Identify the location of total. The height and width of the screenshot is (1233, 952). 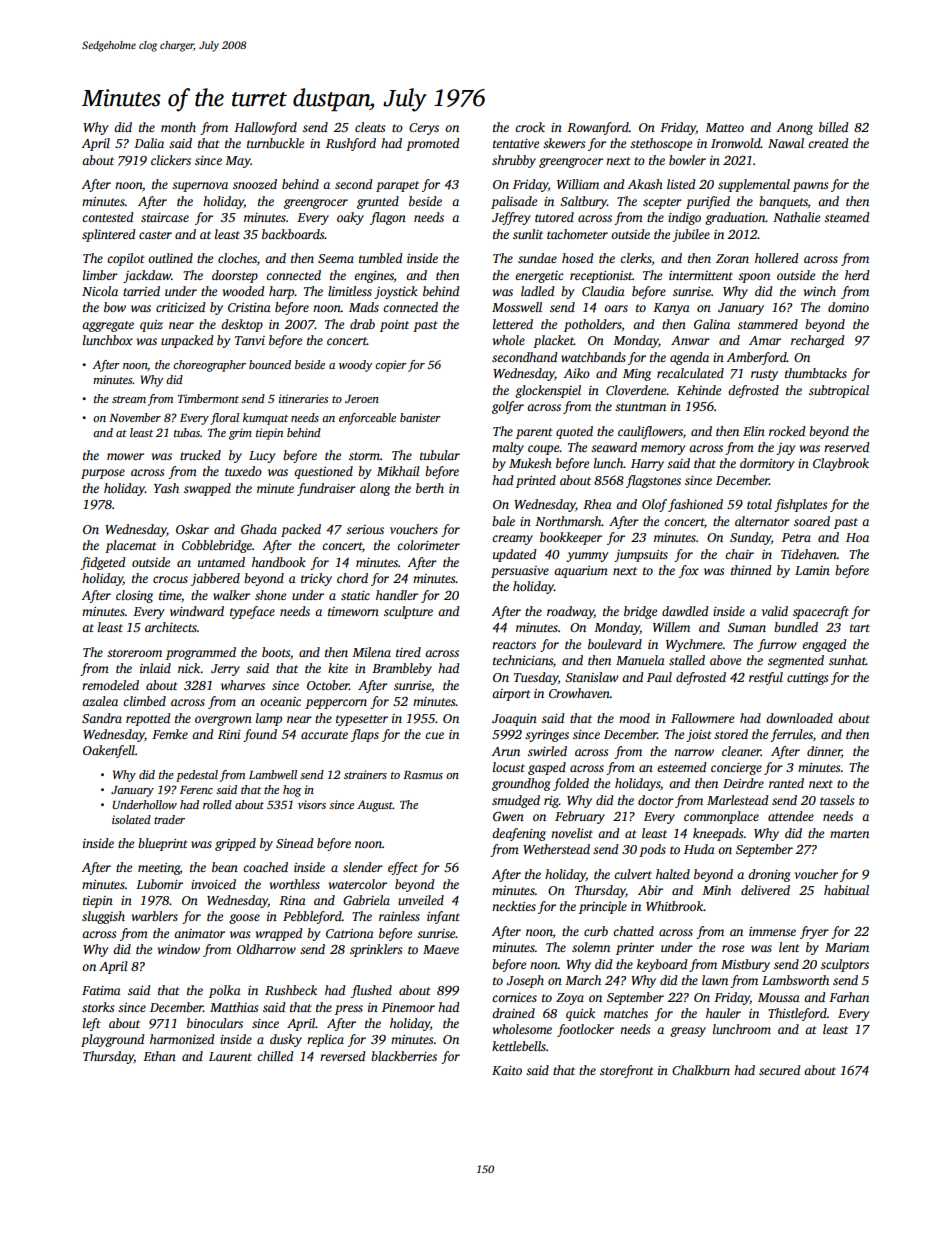
(759, 504).
